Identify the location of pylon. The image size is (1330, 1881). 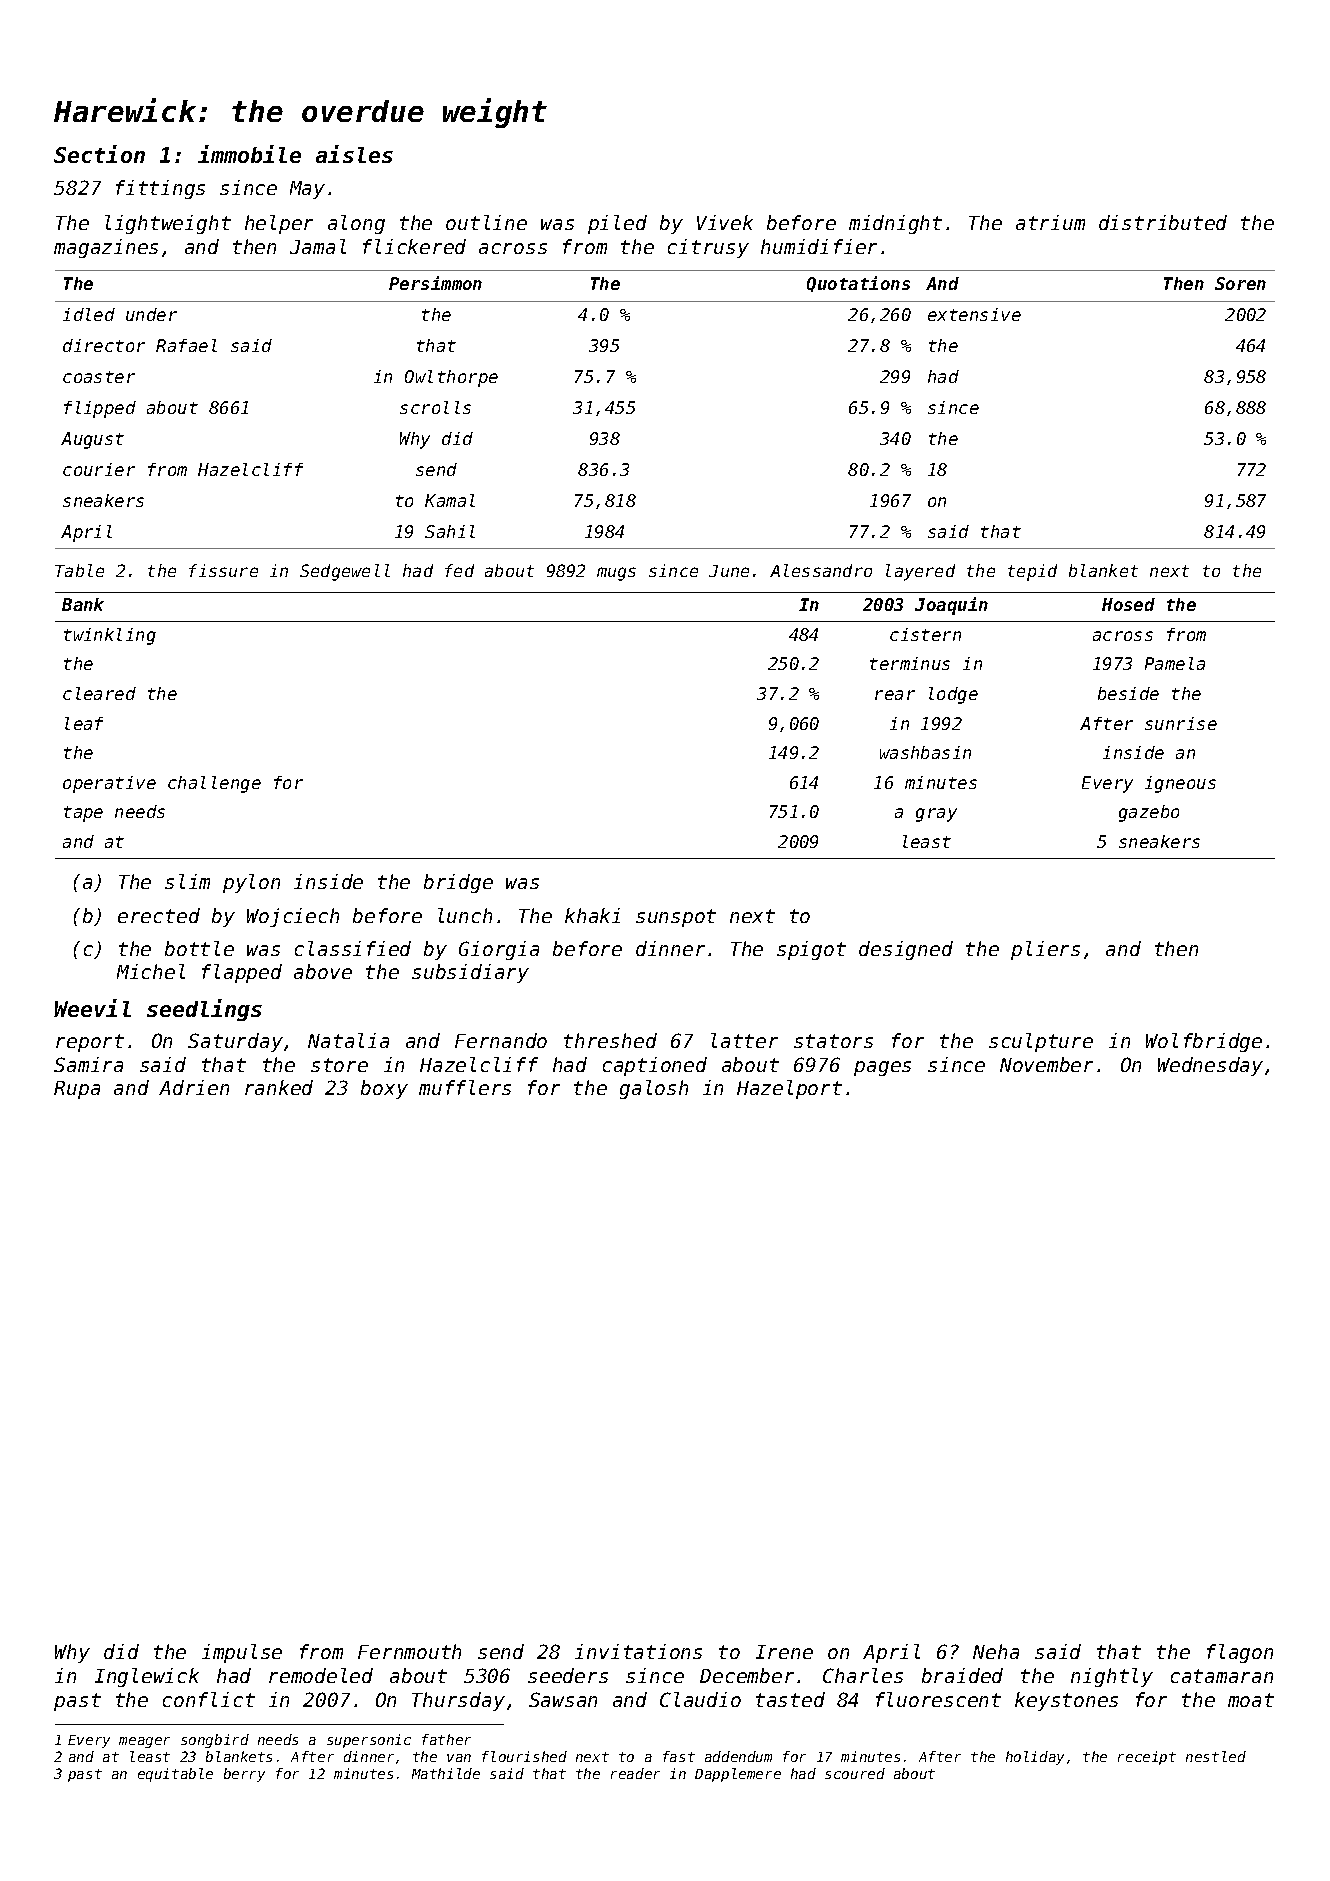
(251, 883).
